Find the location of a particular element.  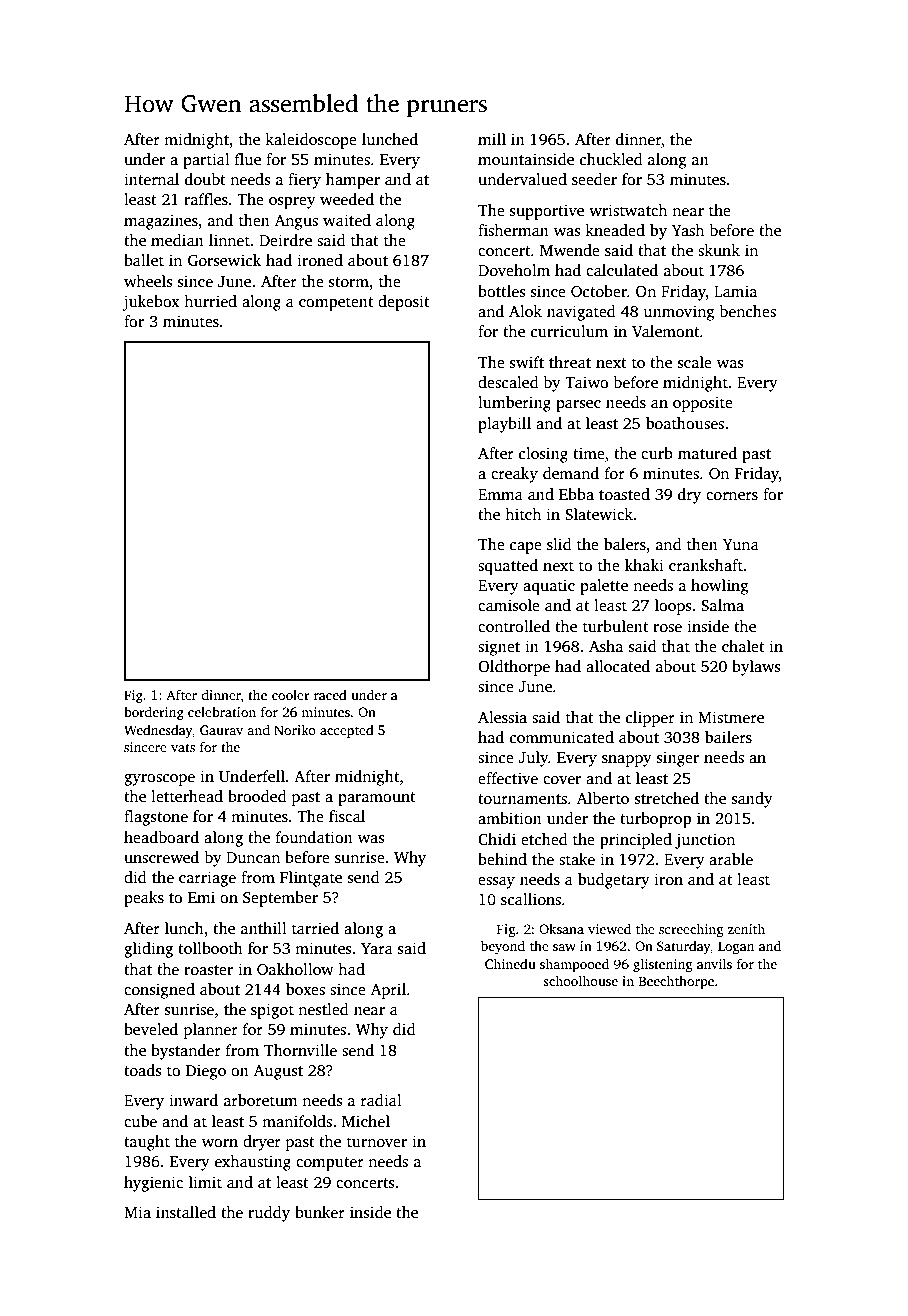

closing is located at coordinates (543, 455).
